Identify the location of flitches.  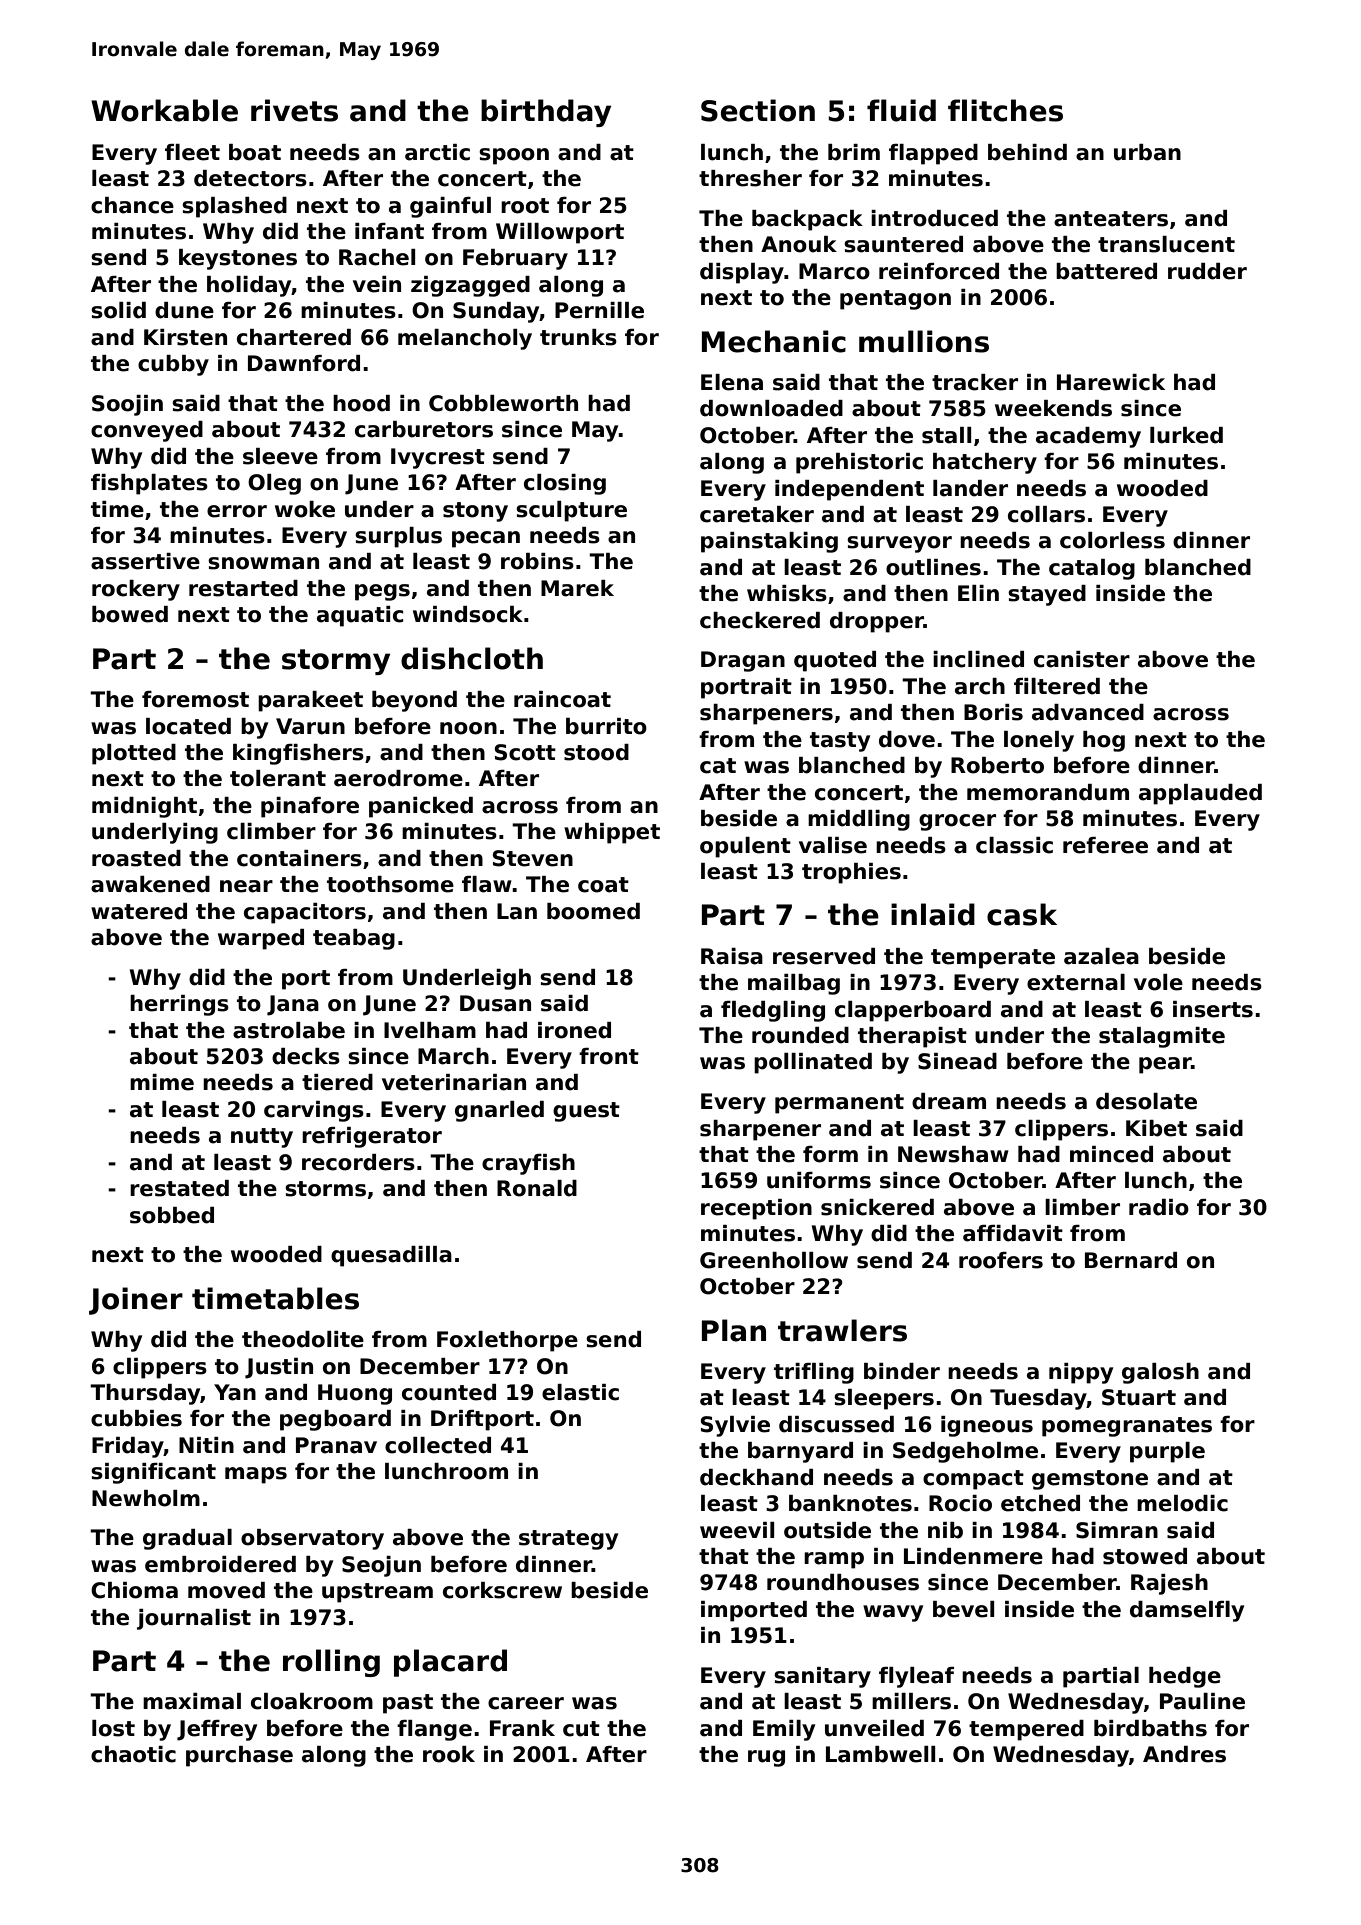
(1005, 110).
